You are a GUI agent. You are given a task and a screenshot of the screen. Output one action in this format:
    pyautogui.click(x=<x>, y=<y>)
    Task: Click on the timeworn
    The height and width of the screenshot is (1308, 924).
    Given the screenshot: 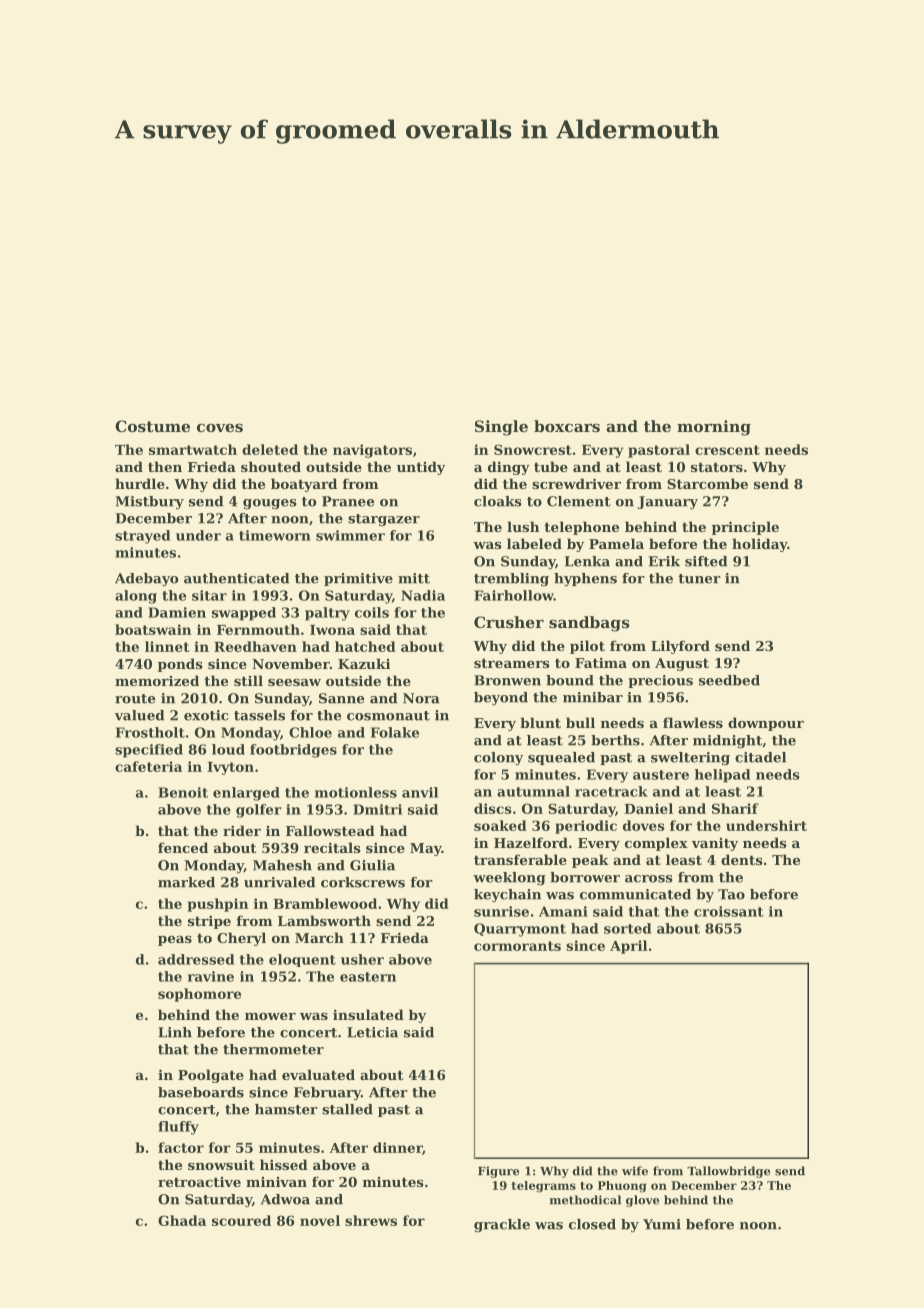 What is the action you would take?
    pyautogui.click(x=275, y=535)
